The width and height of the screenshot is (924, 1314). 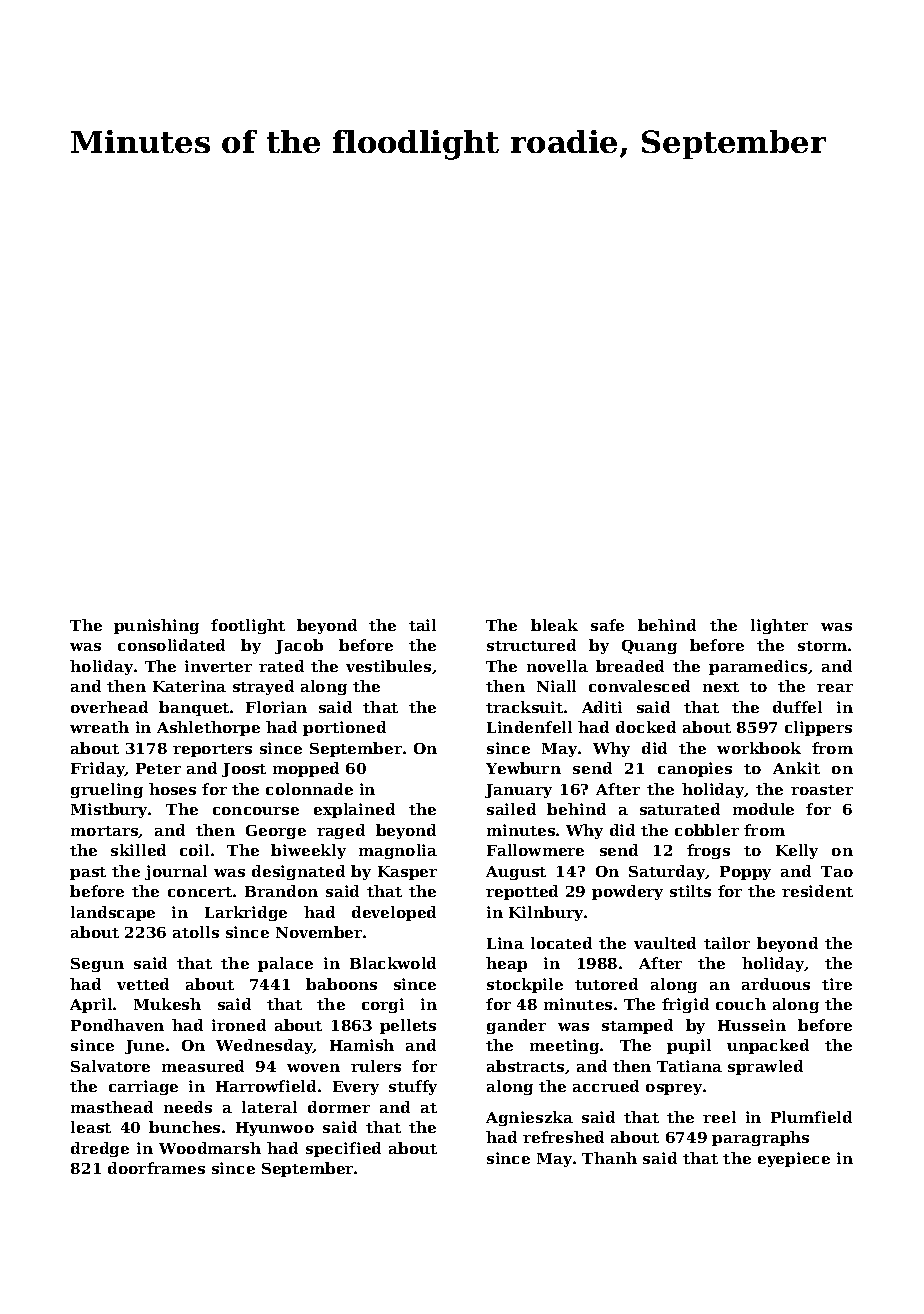 What do you see at coordinates (606, 984) in the screenshot?
I see `tutored` at bounding box center [606, 984].
